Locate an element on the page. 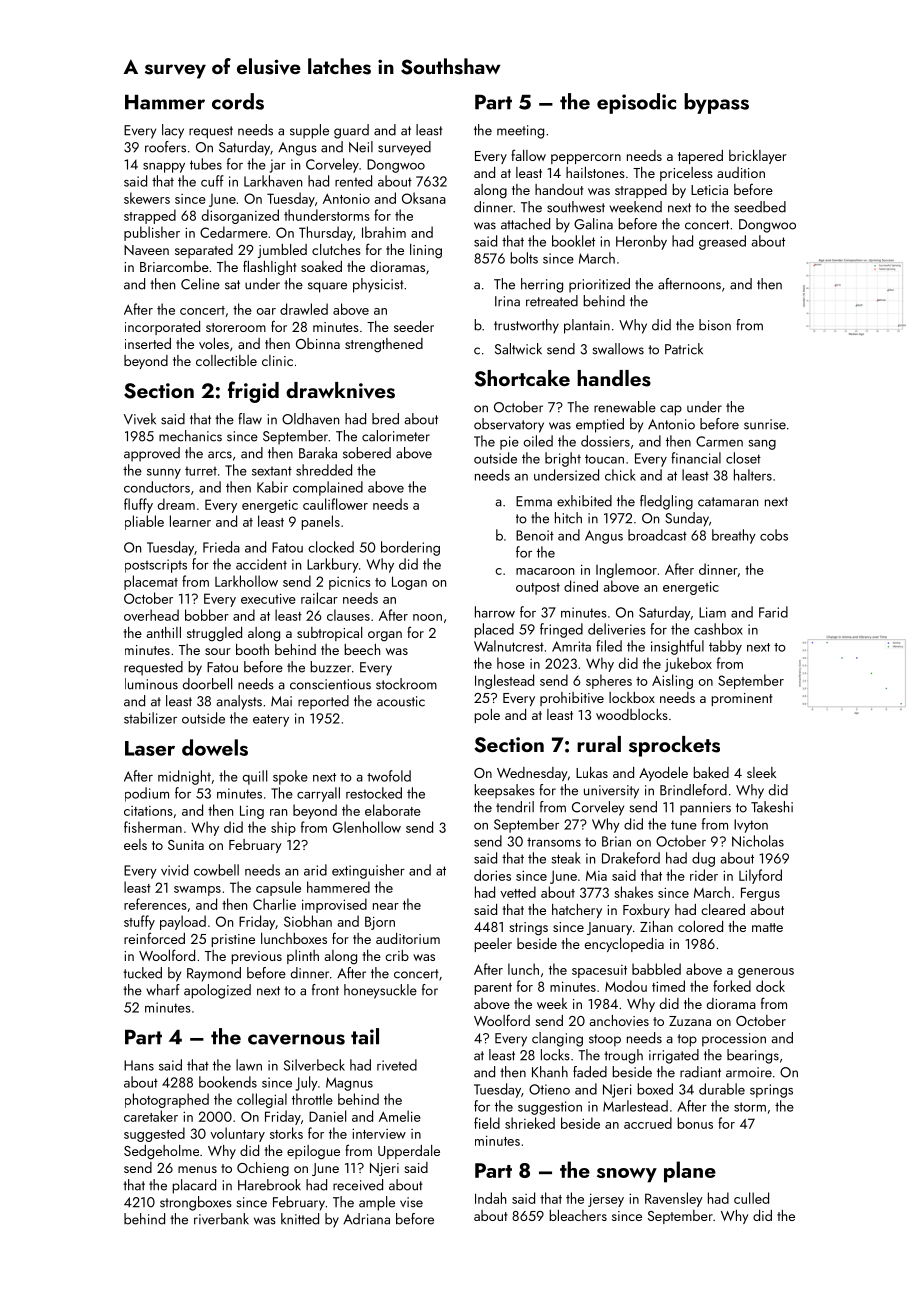  picnics is located at coordinates (350, 583).
